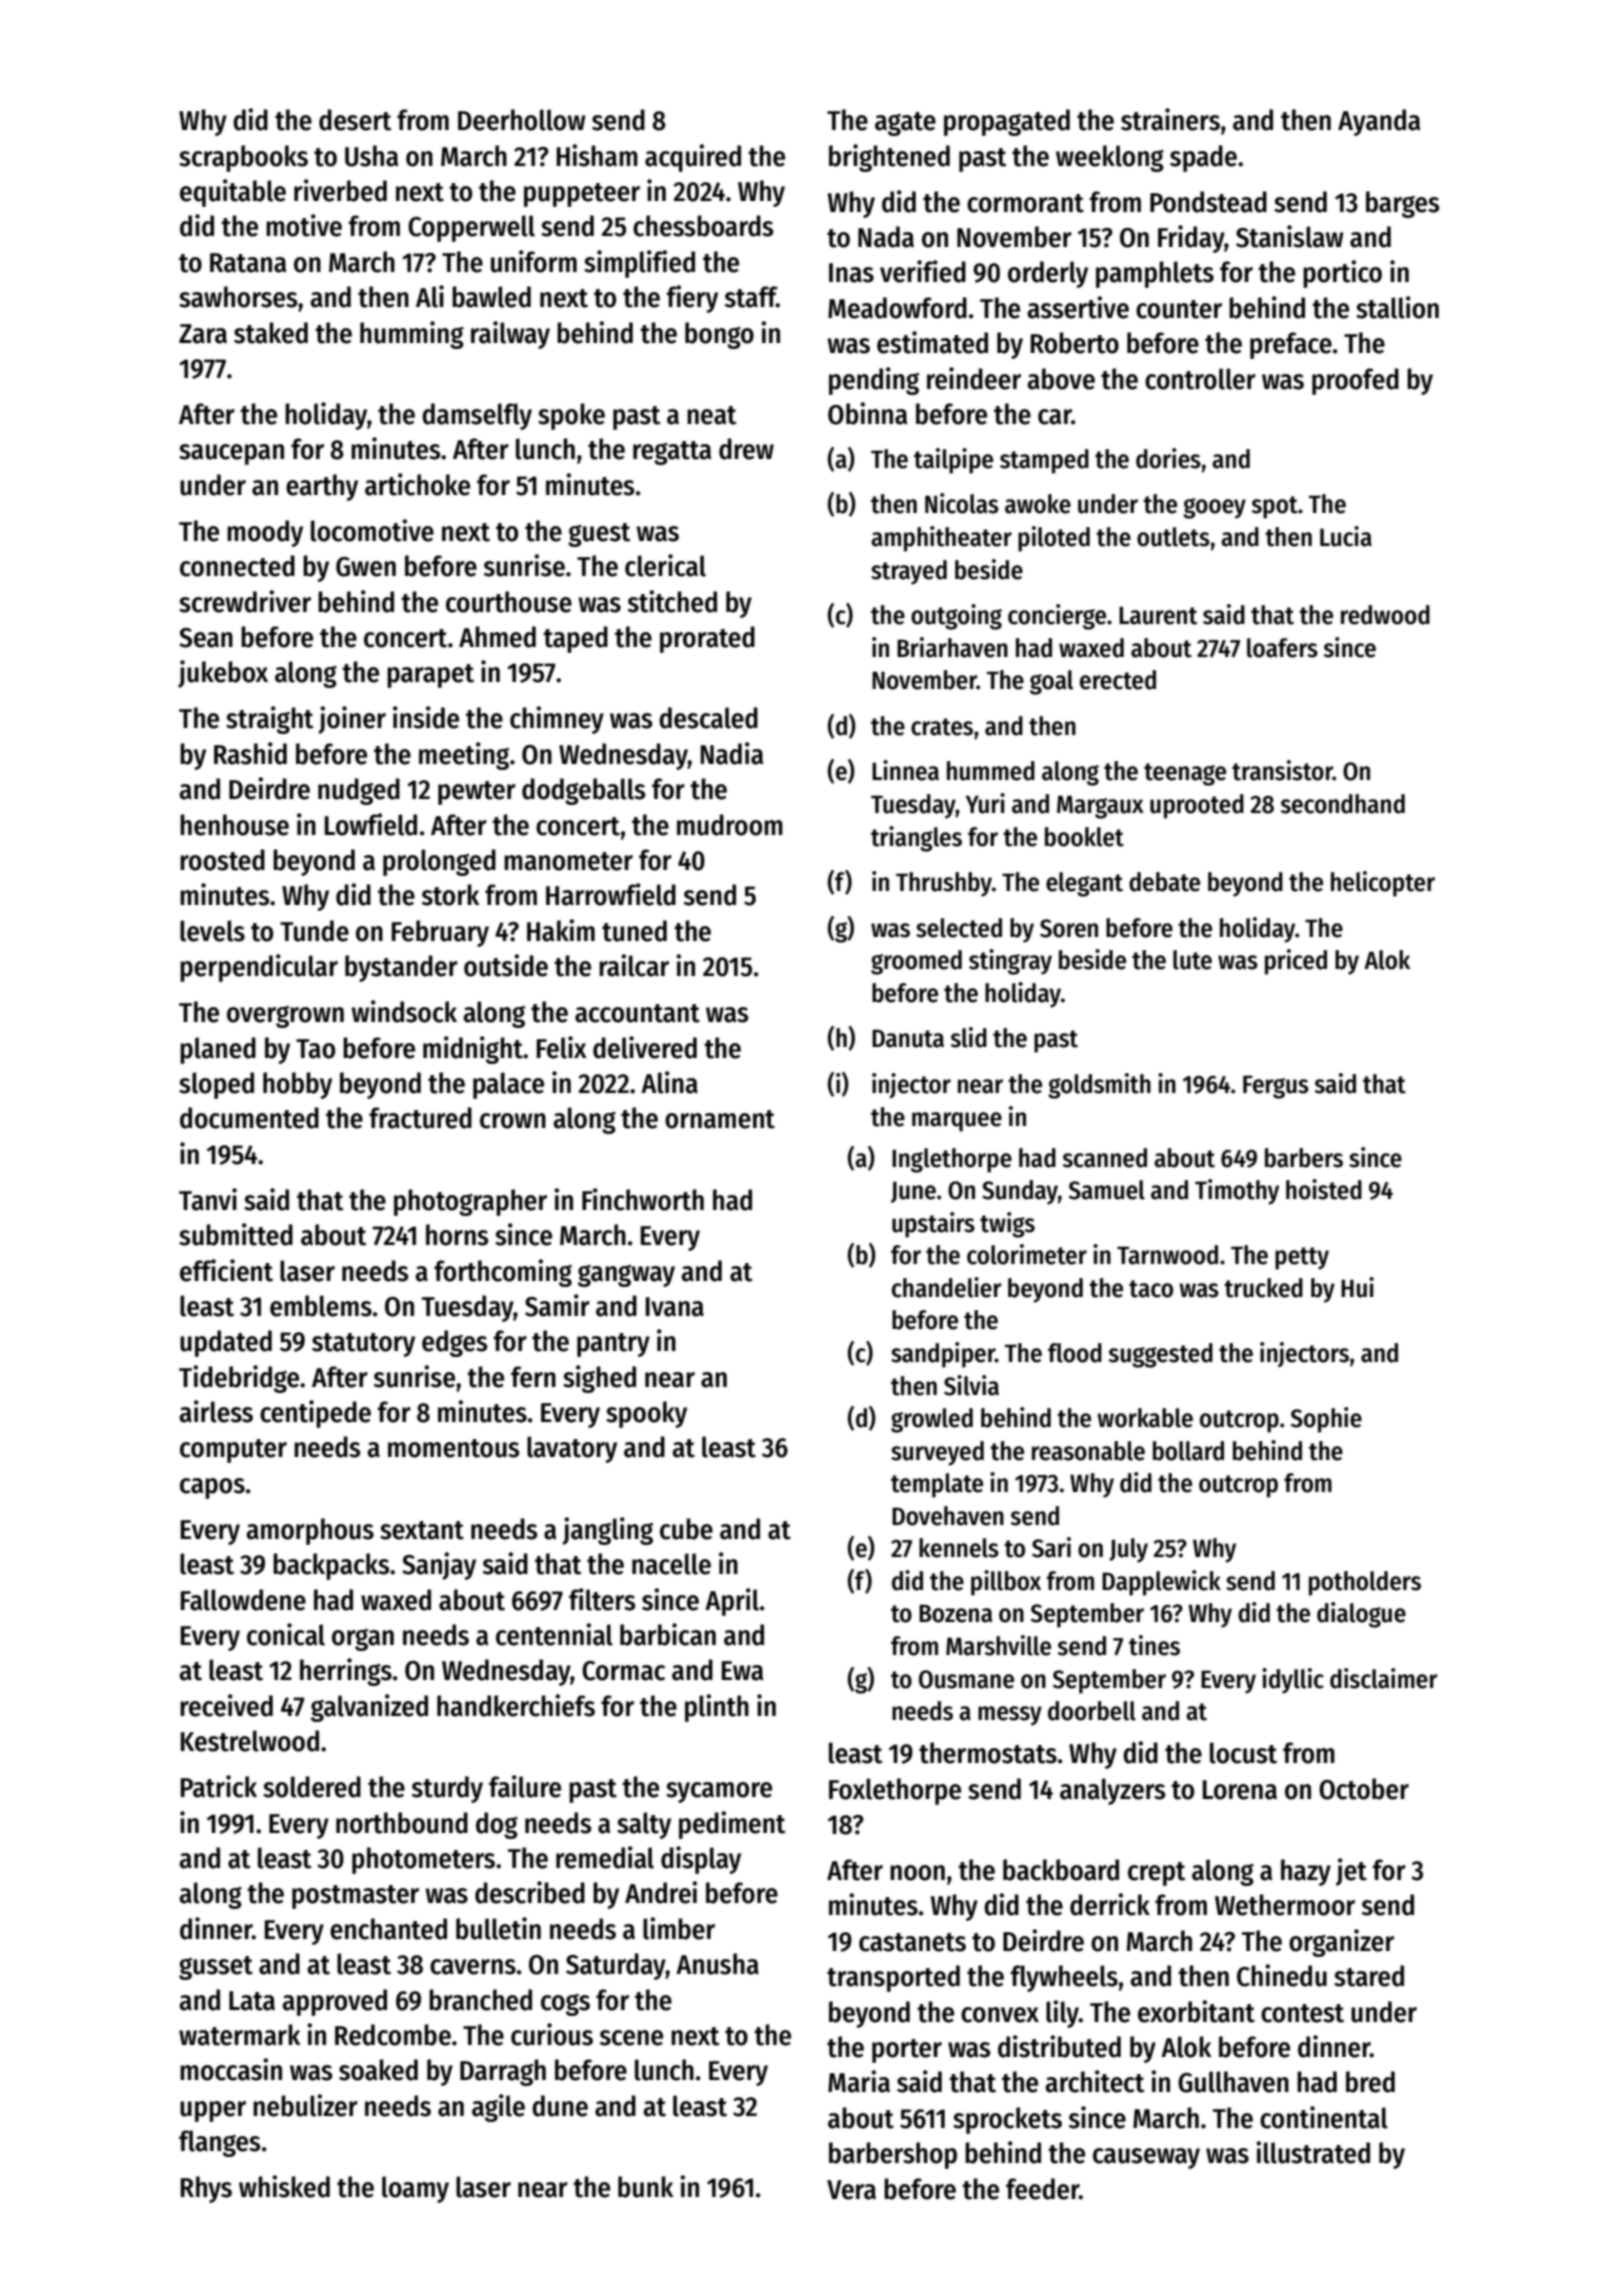  I want to click on scrapbooks, so click(243, 158).
